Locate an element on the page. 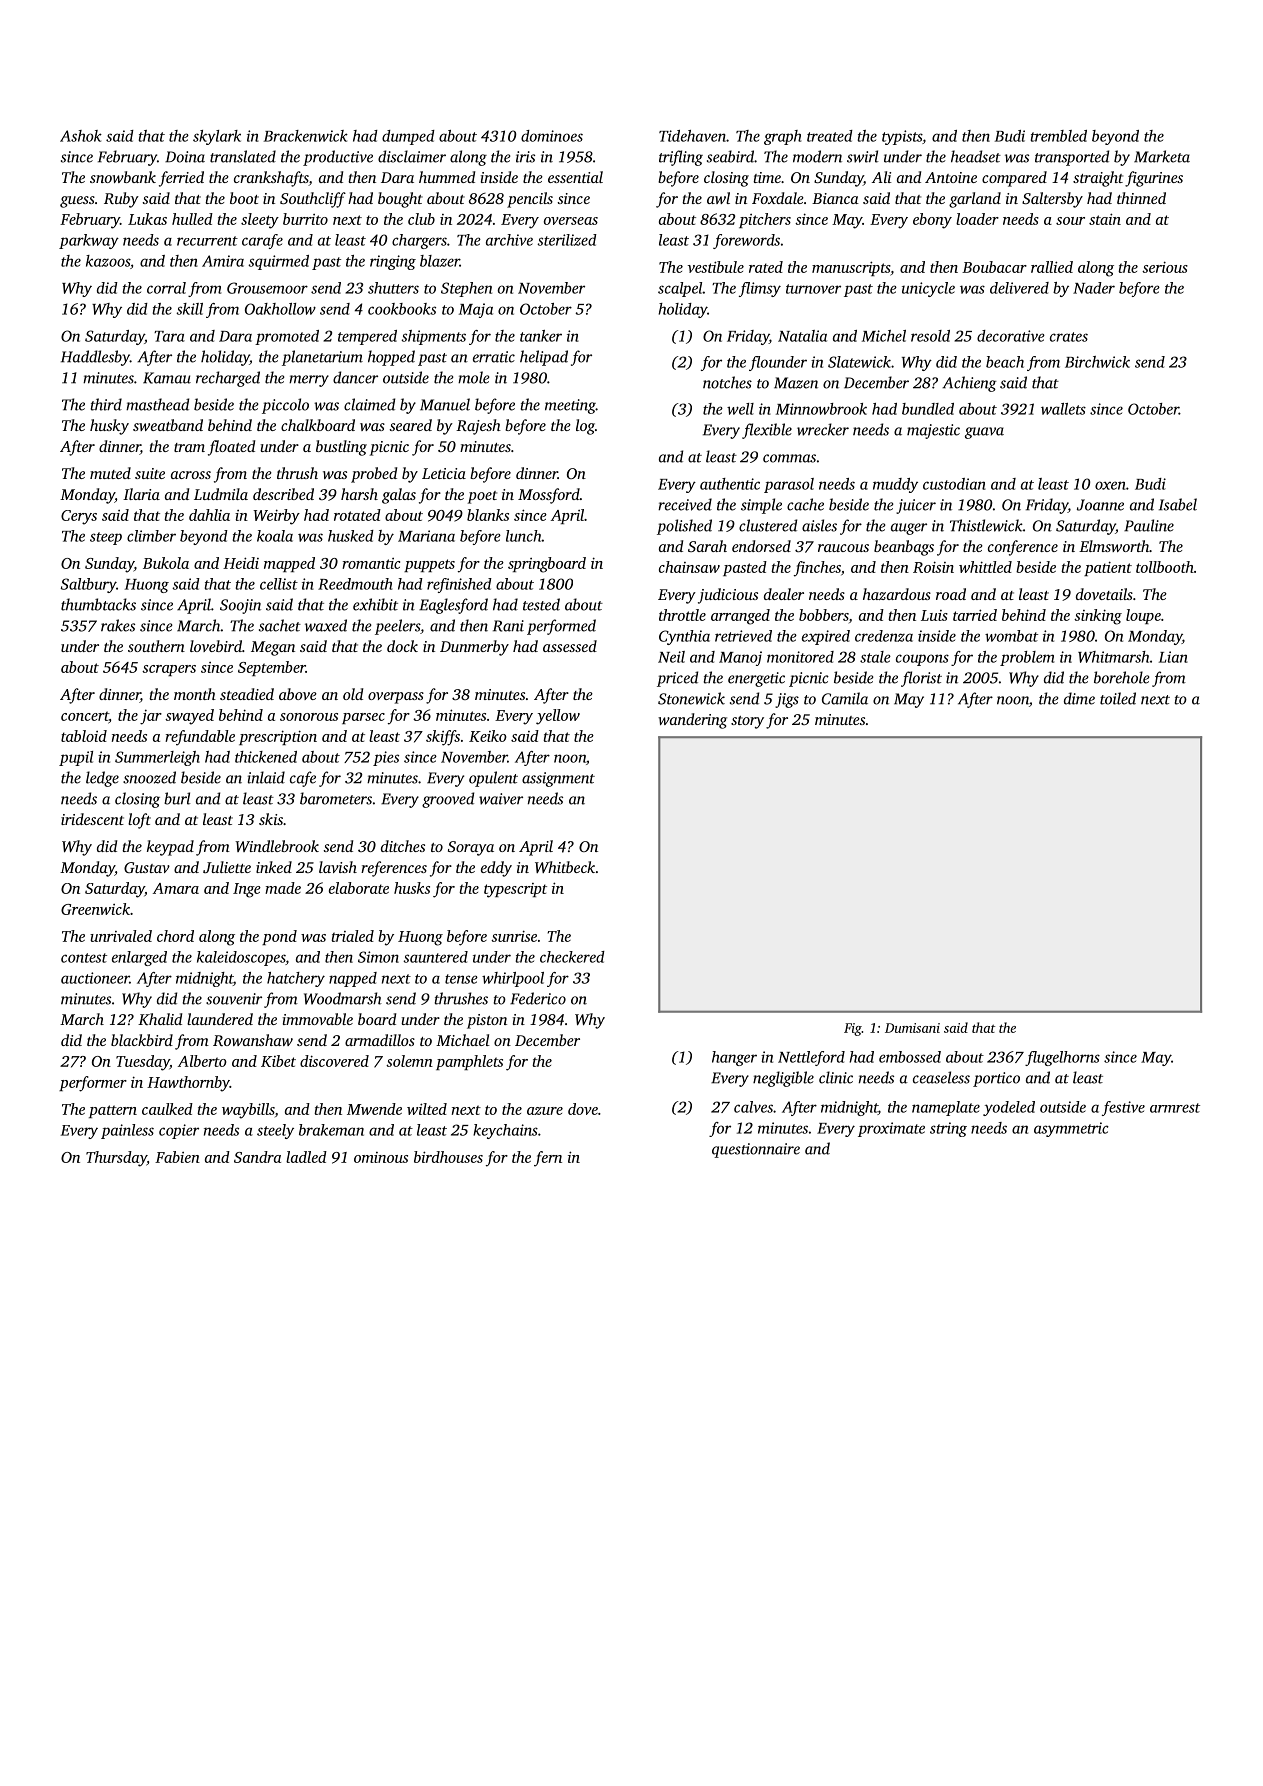  sinking is located at coordinates (1098, 617).
